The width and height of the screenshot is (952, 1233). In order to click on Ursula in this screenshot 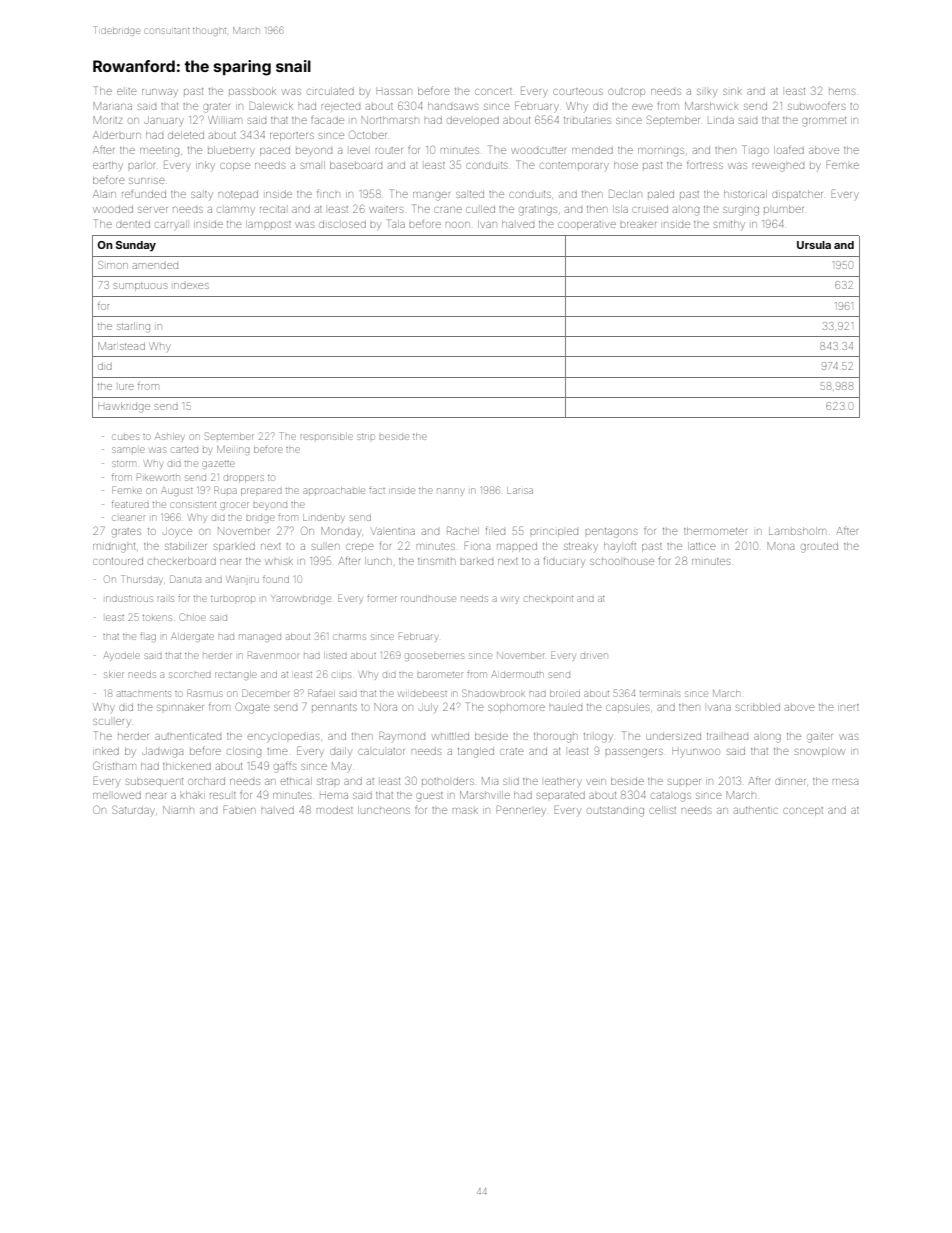, I will do `click(814, 245)`.
